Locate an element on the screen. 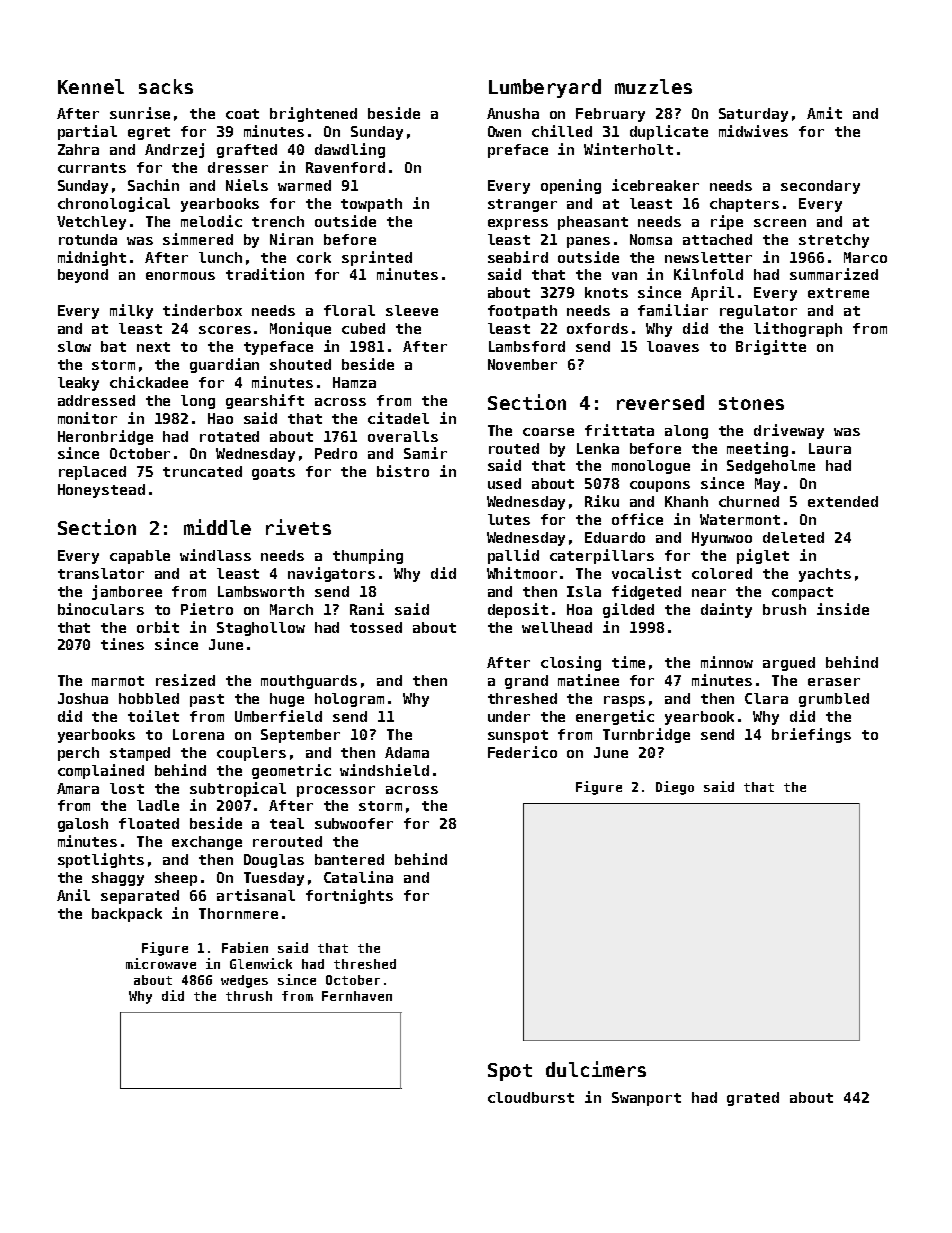 Image resolution: width=952 pixels, height=1233 pixels. thrush is located at coordinates (249, 996).
